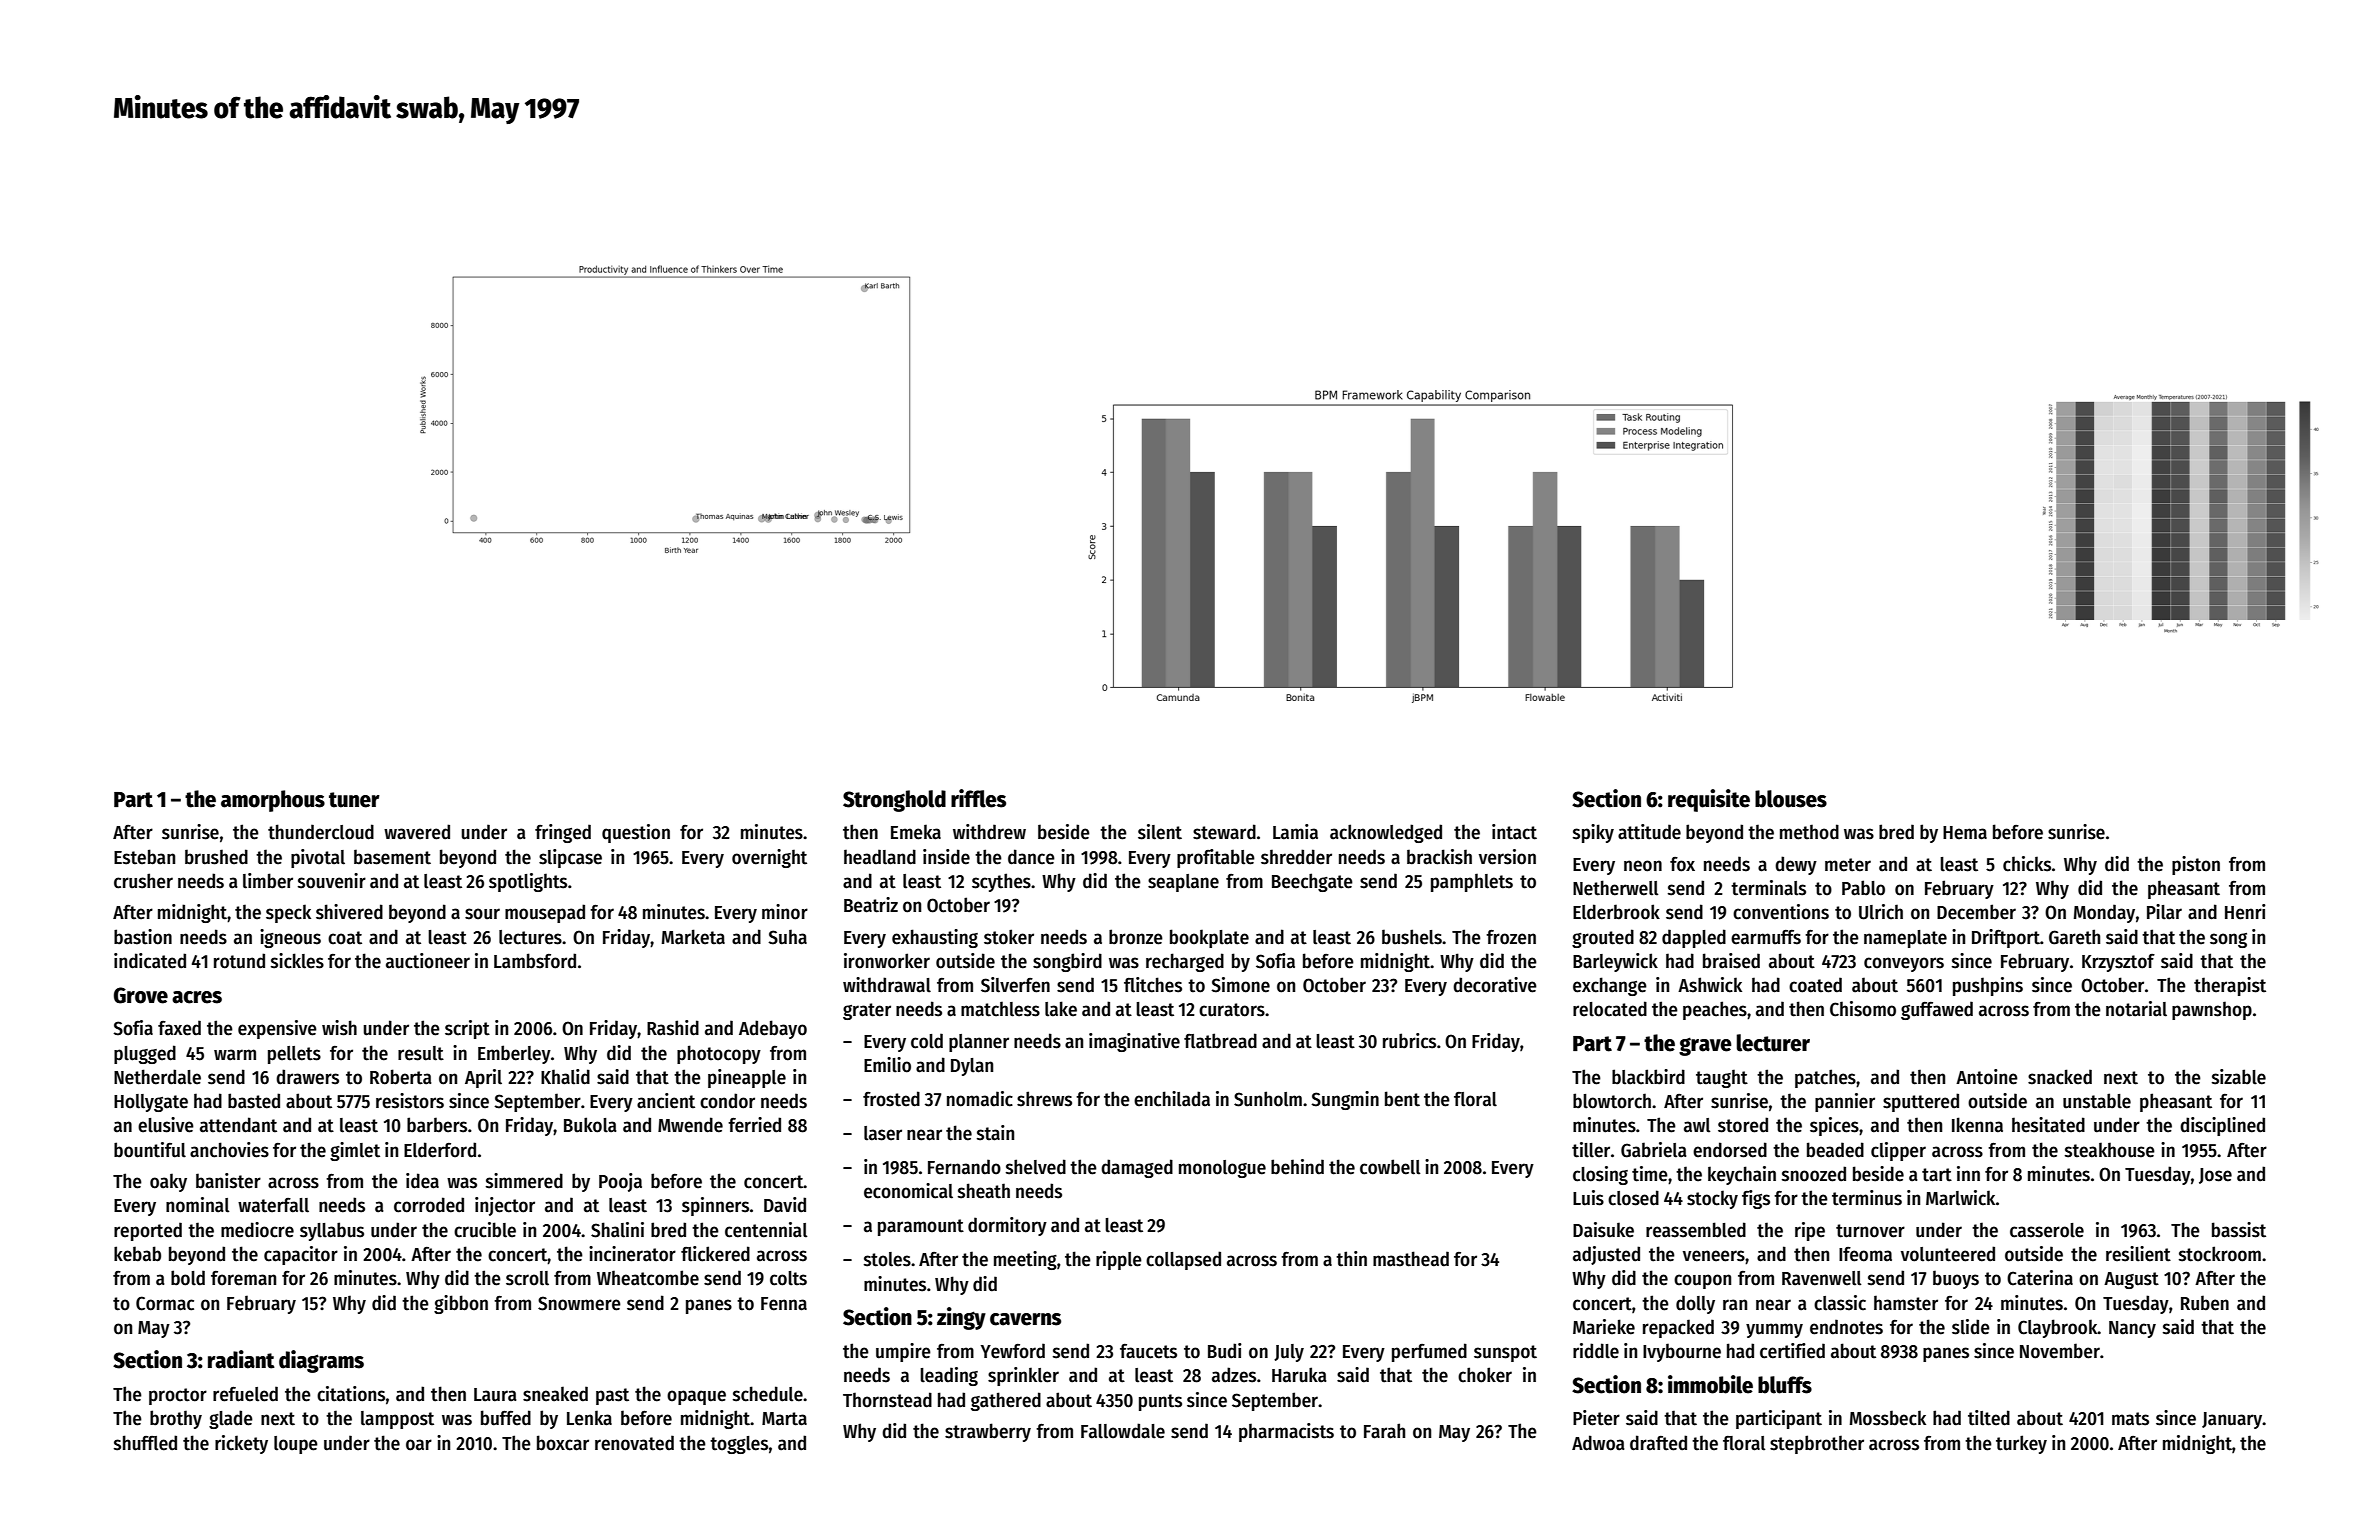 This image has width=2380, height=1540. I want to click on blouses, so click(1791, 799).
